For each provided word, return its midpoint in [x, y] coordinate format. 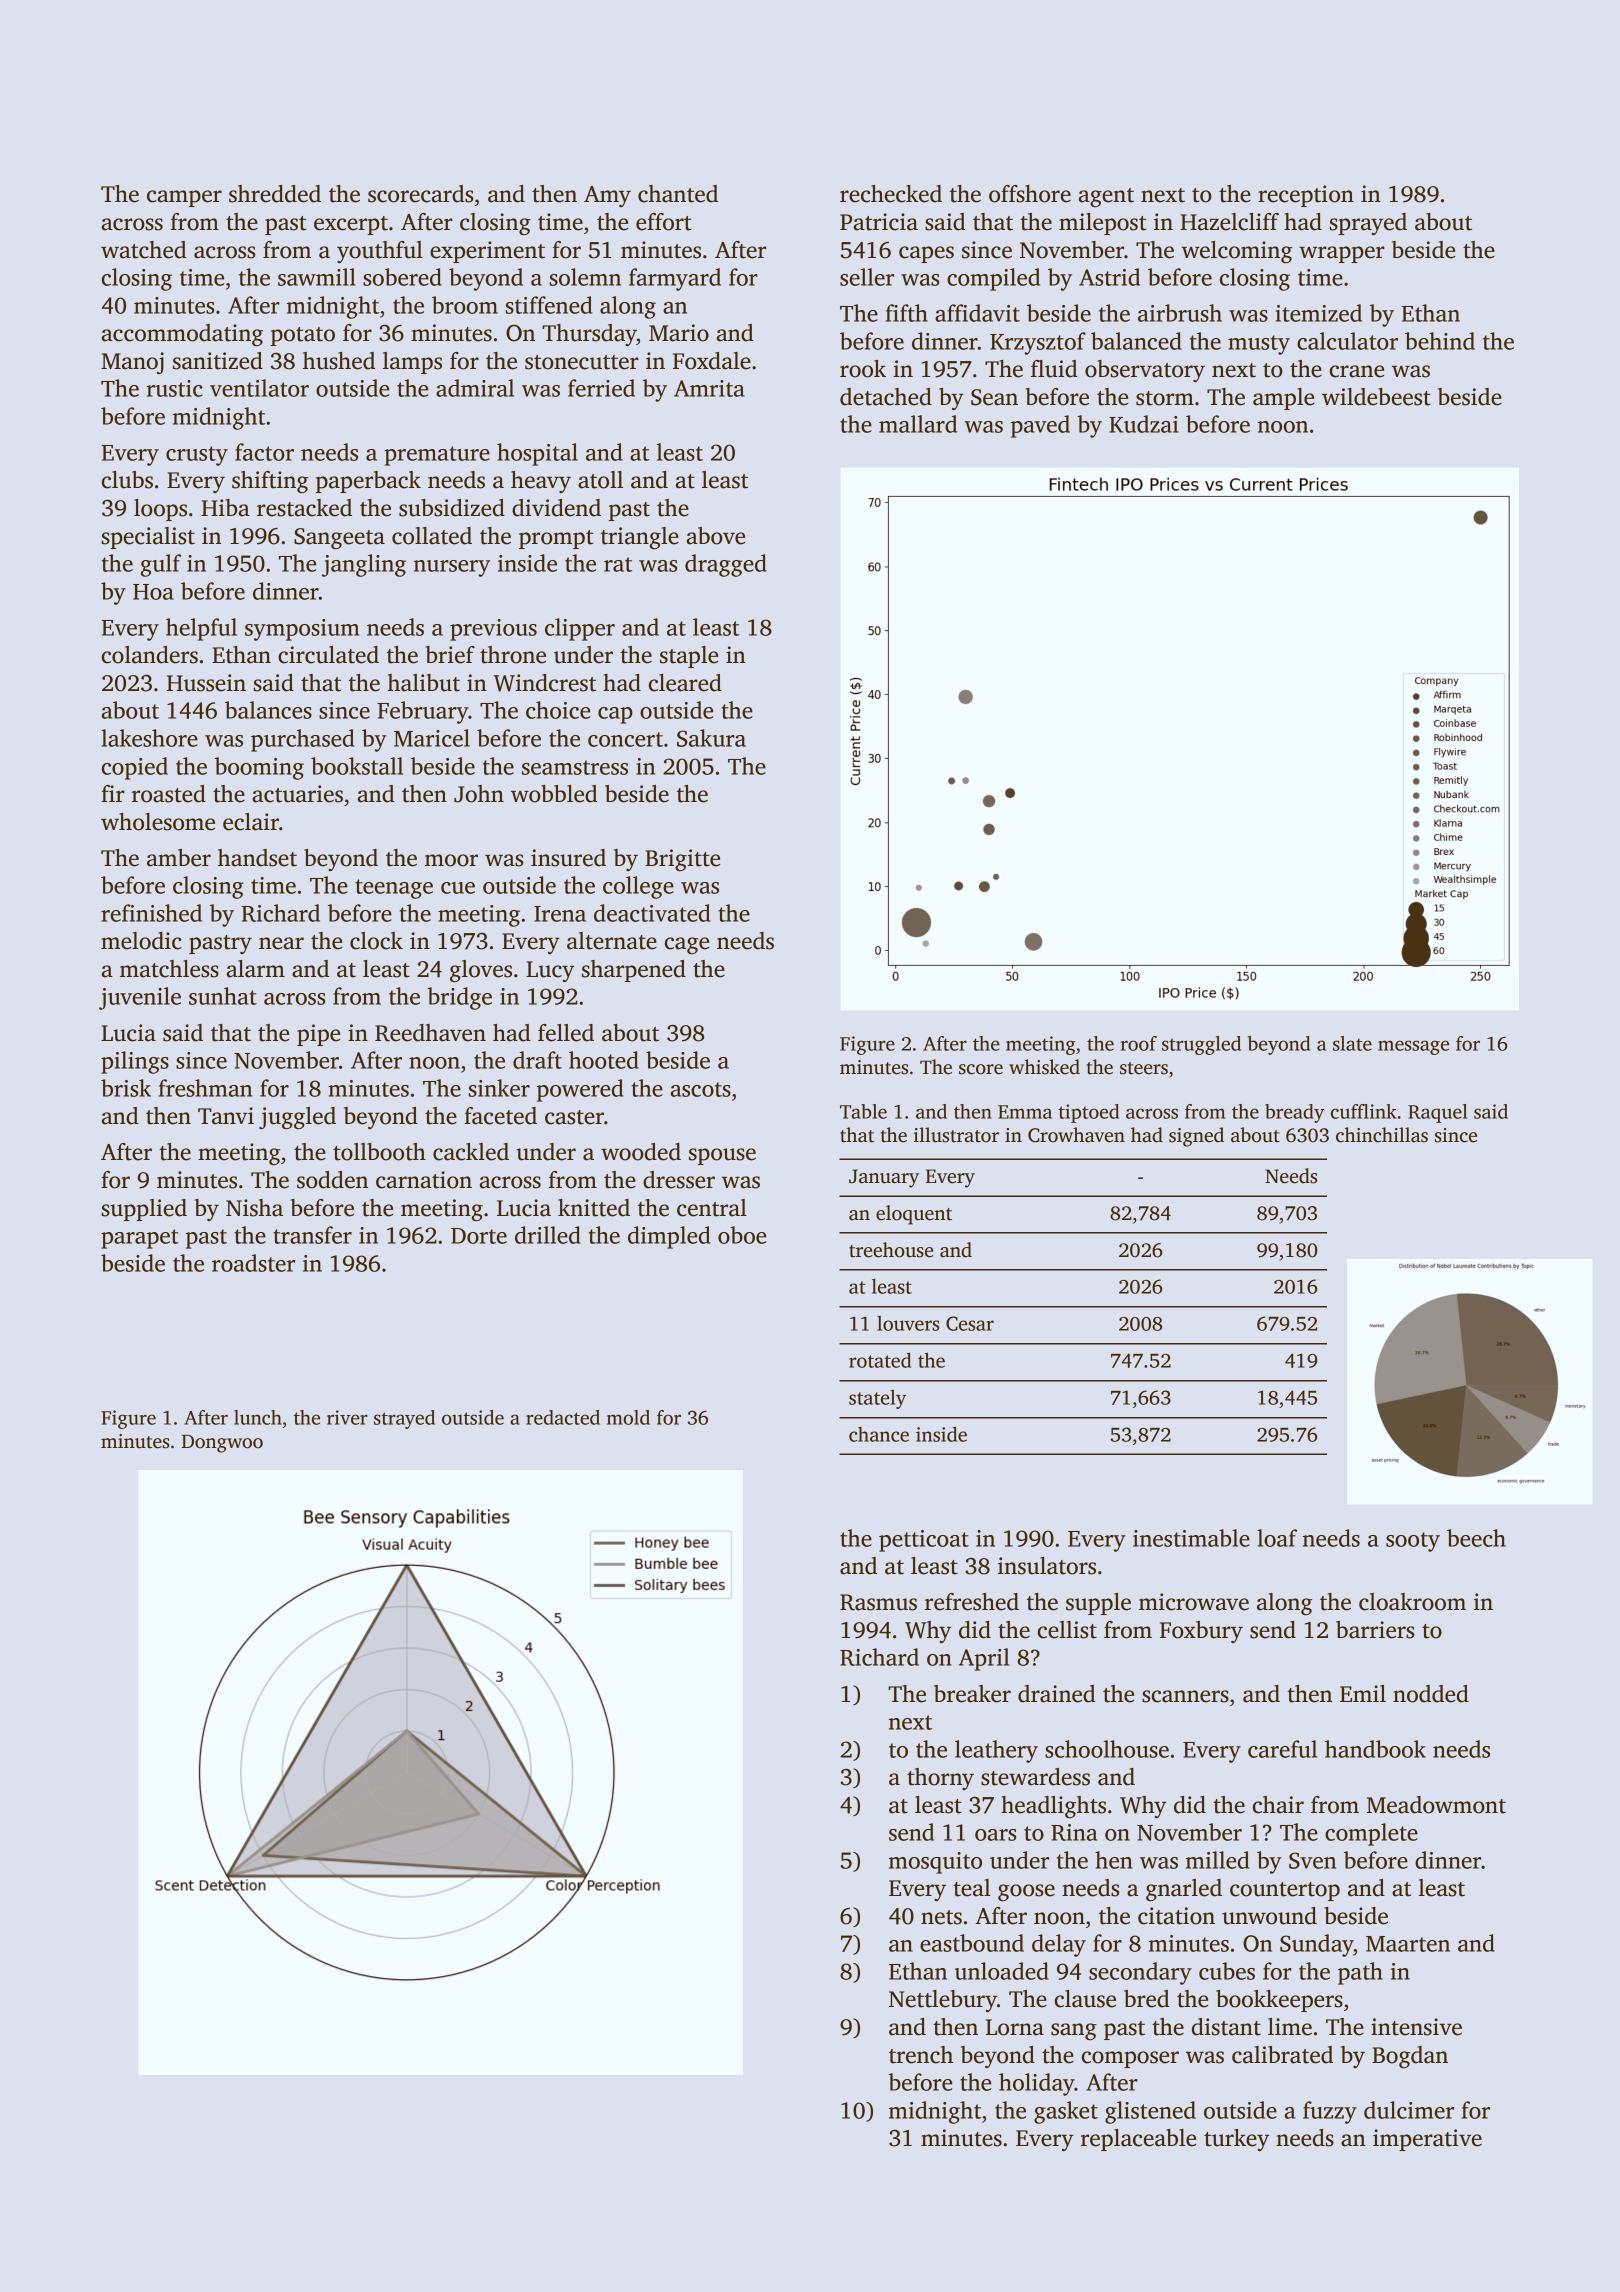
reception [1306, 196]
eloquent [914, 1215]
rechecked [891, 194]
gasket [1066, 2112]
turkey [1236, 2140]
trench [921, 2055]
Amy [607, 196]
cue [458, 888]
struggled [1201, 1045]
